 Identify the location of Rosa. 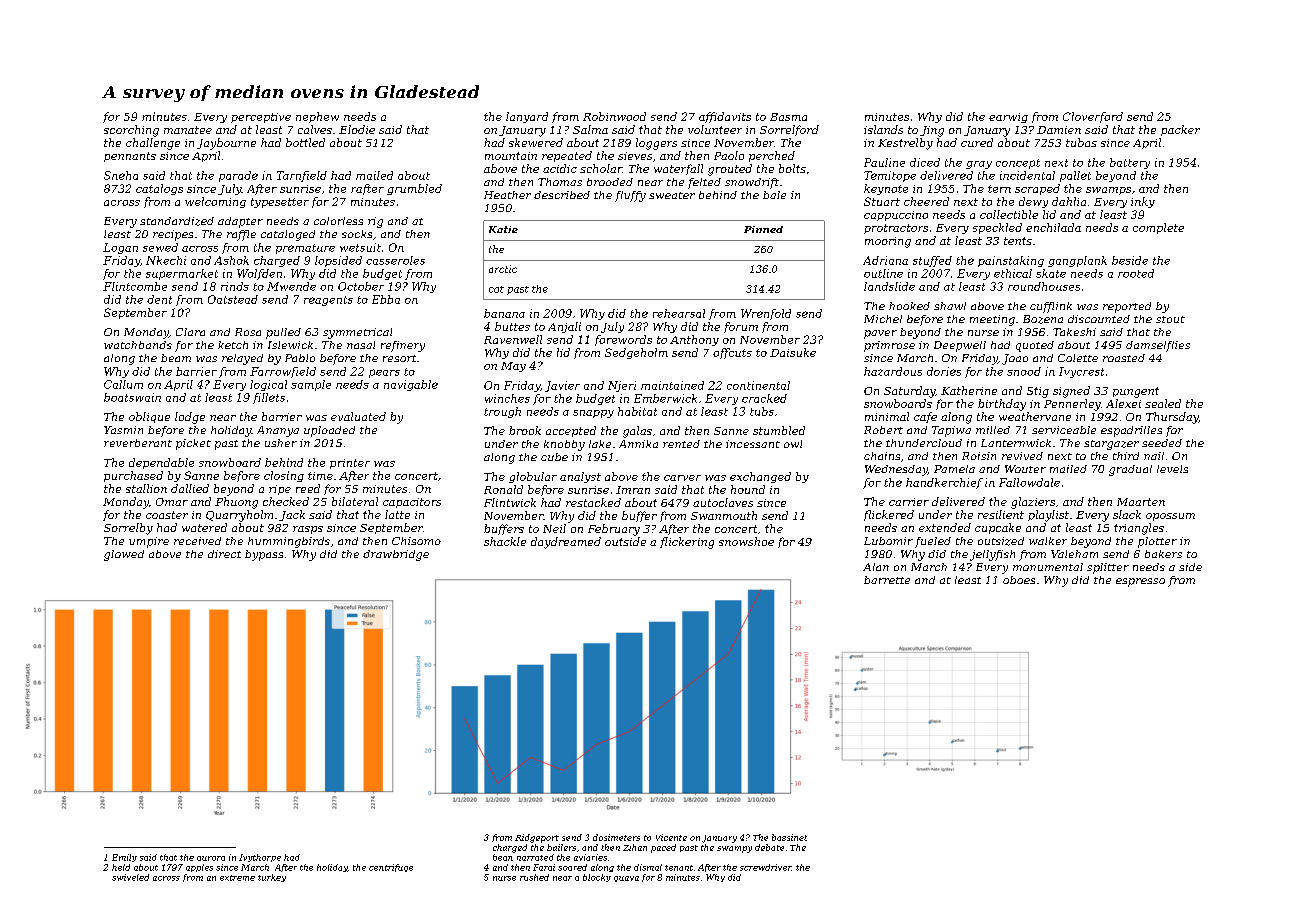
(248, 332).
